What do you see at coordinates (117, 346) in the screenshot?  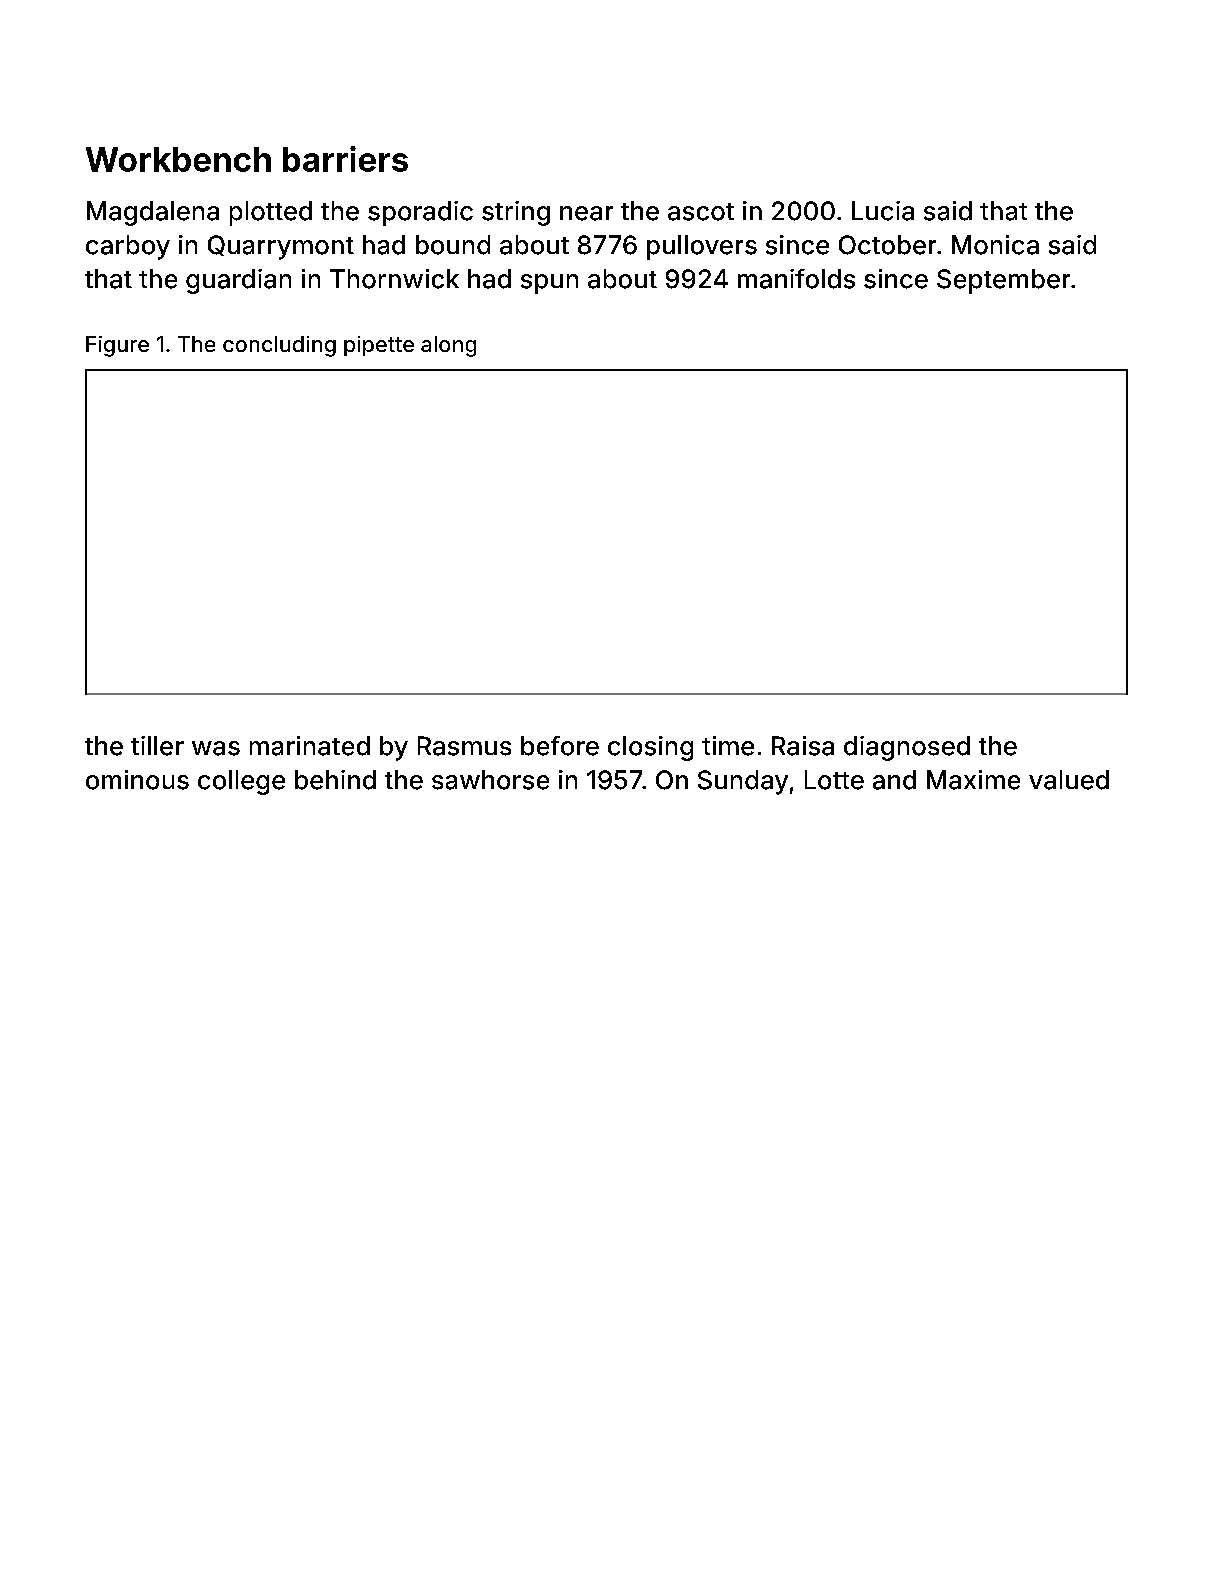 I see `Figure` at bounding box center [117, 346].
